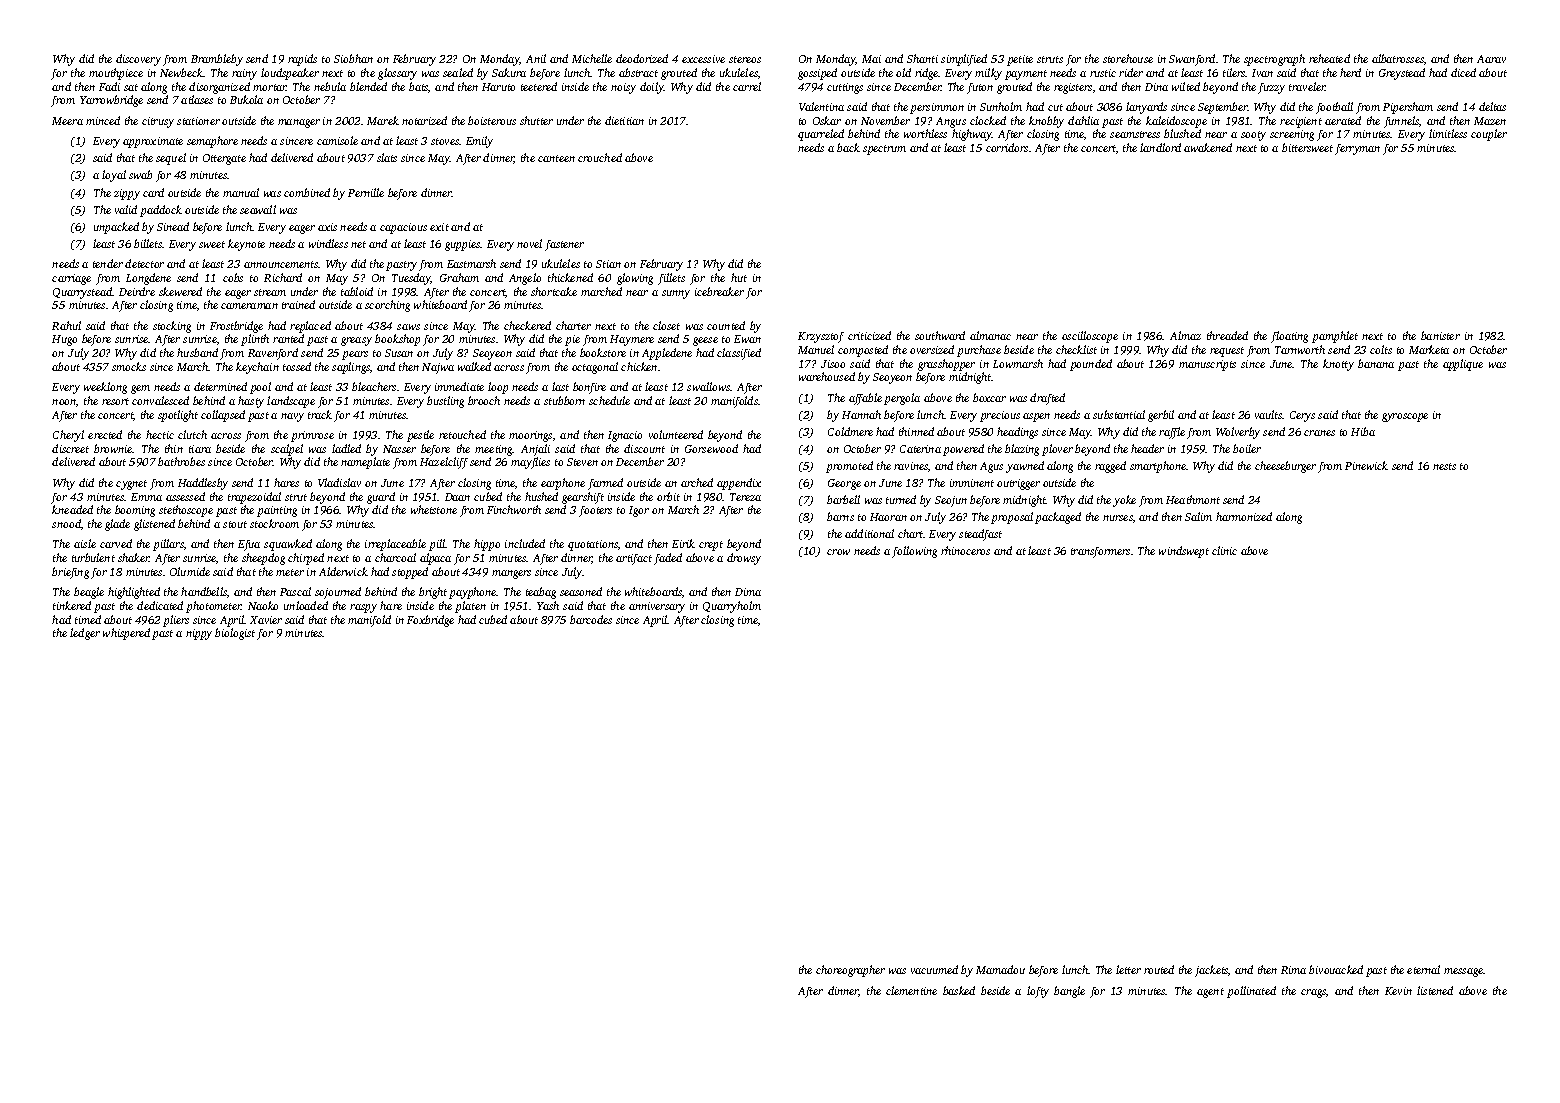 This screenshot has width=1560, height=1103. Describe the element at coordinates (1398, 991) in the screenshot. I see `Kevin` at that location.
